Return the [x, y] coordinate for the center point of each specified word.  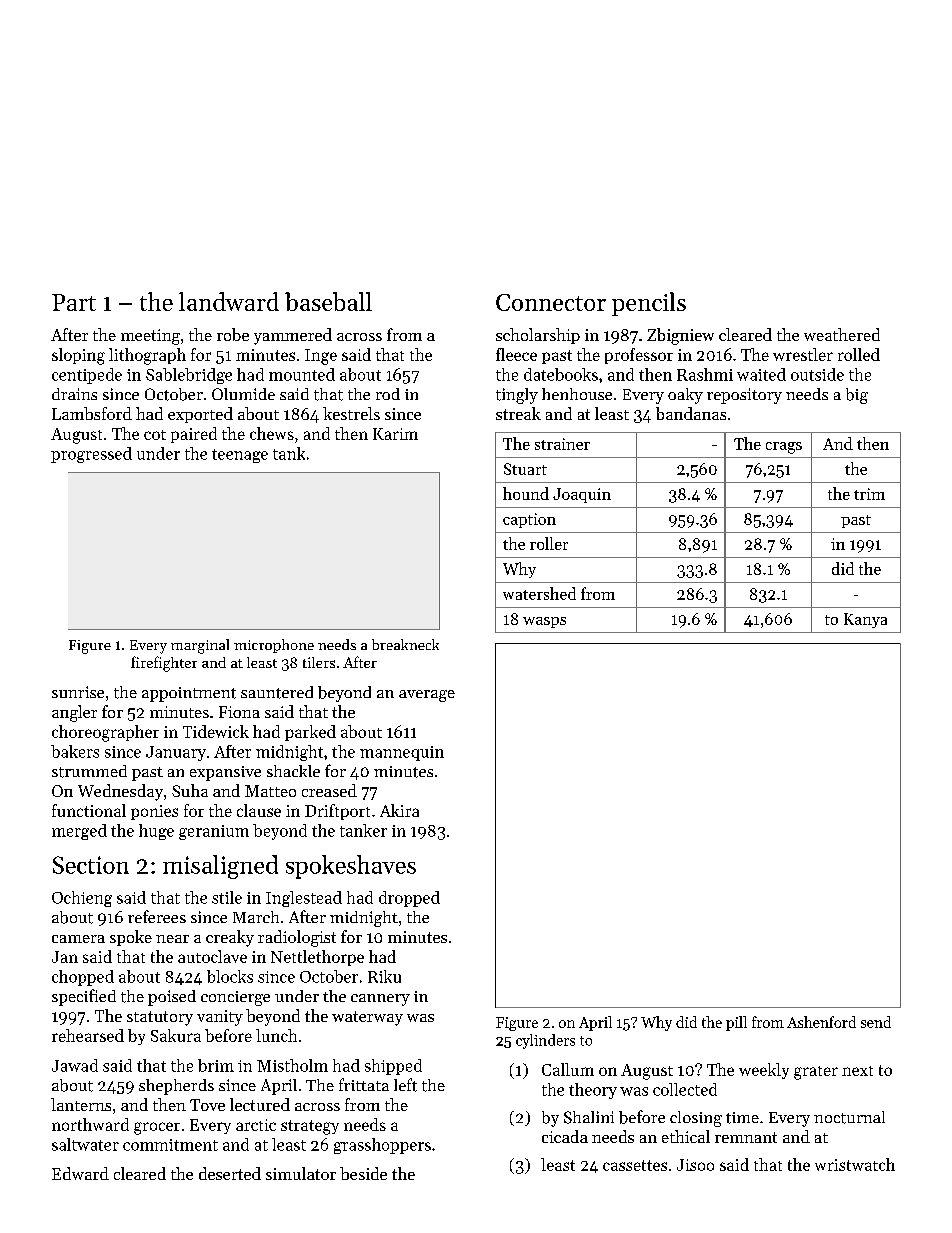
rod [388, 394]
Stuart [525, 469]
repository [744, 396]
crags [784, 448]
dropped [409, 899]
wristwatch [855, 1164]
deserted [230, 1173]
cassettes [635, 1165]
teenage [240, 456]
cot [155, 435]
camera [78, 939]
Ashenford [821, 1022]
